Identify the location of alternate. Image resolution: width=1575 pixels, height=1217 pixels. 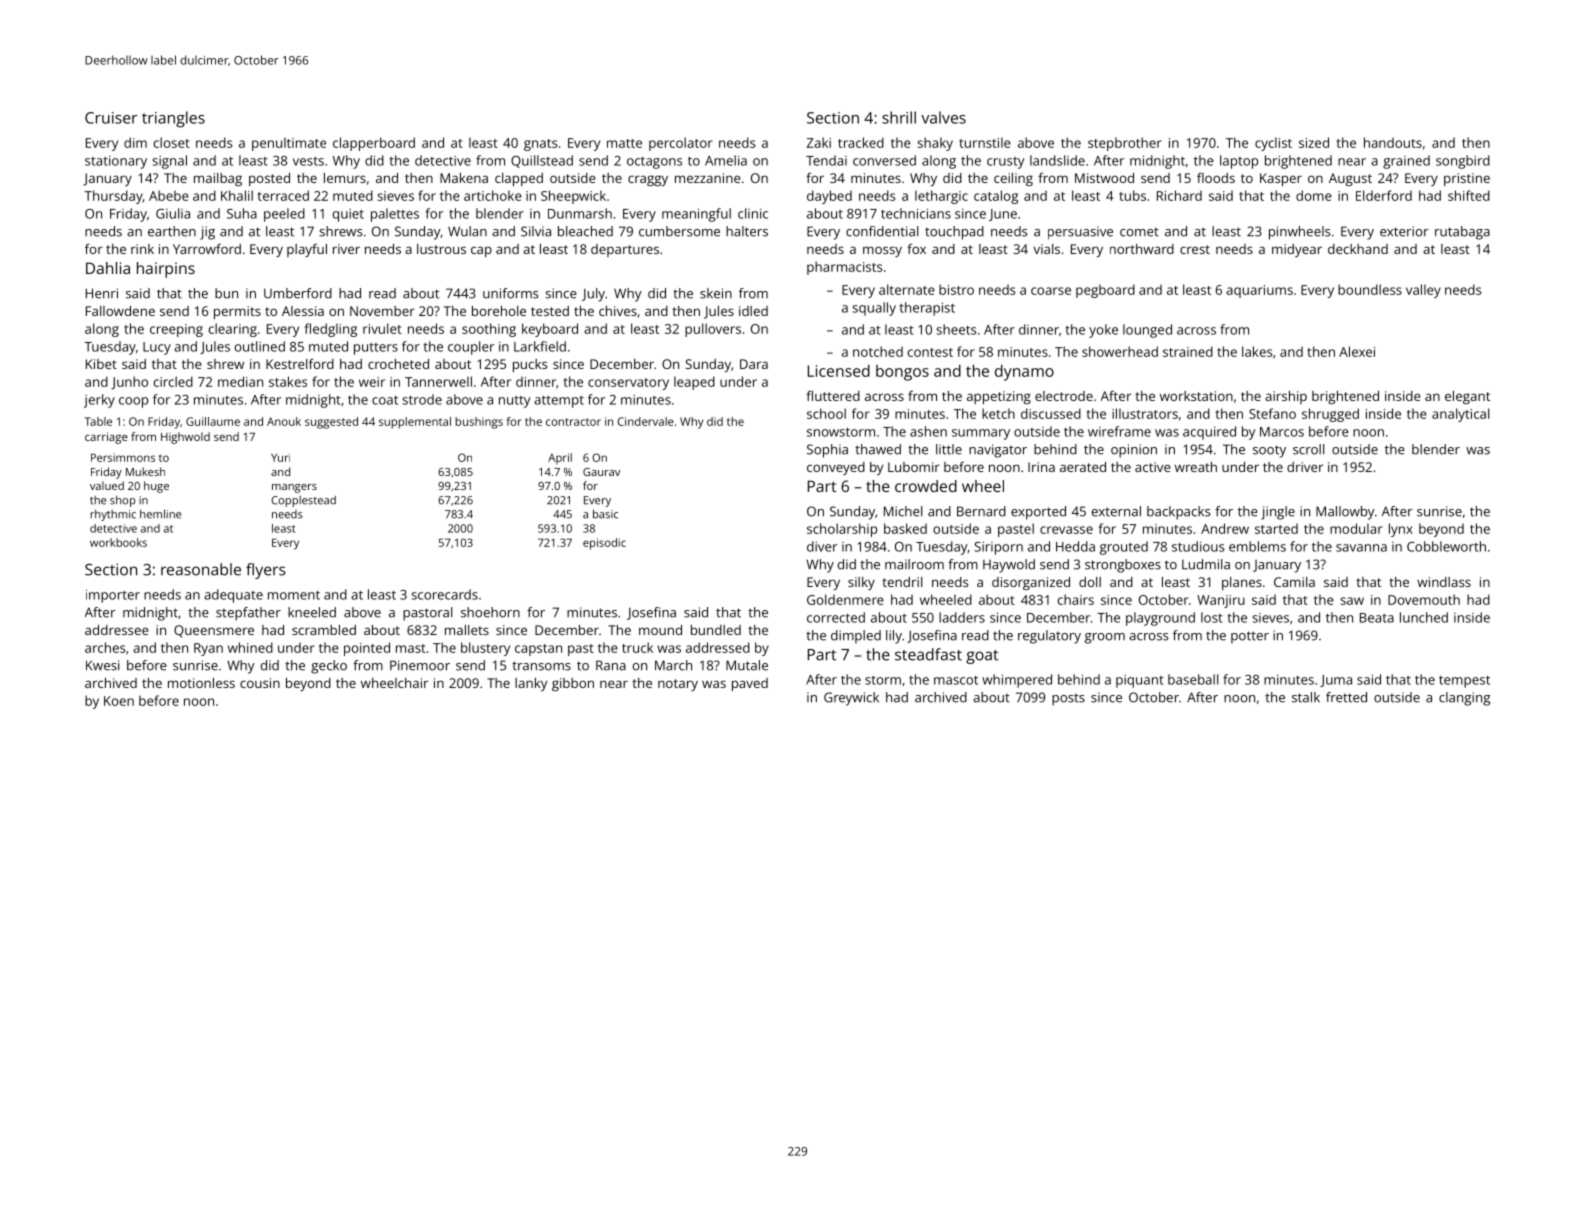
(907, 289).
